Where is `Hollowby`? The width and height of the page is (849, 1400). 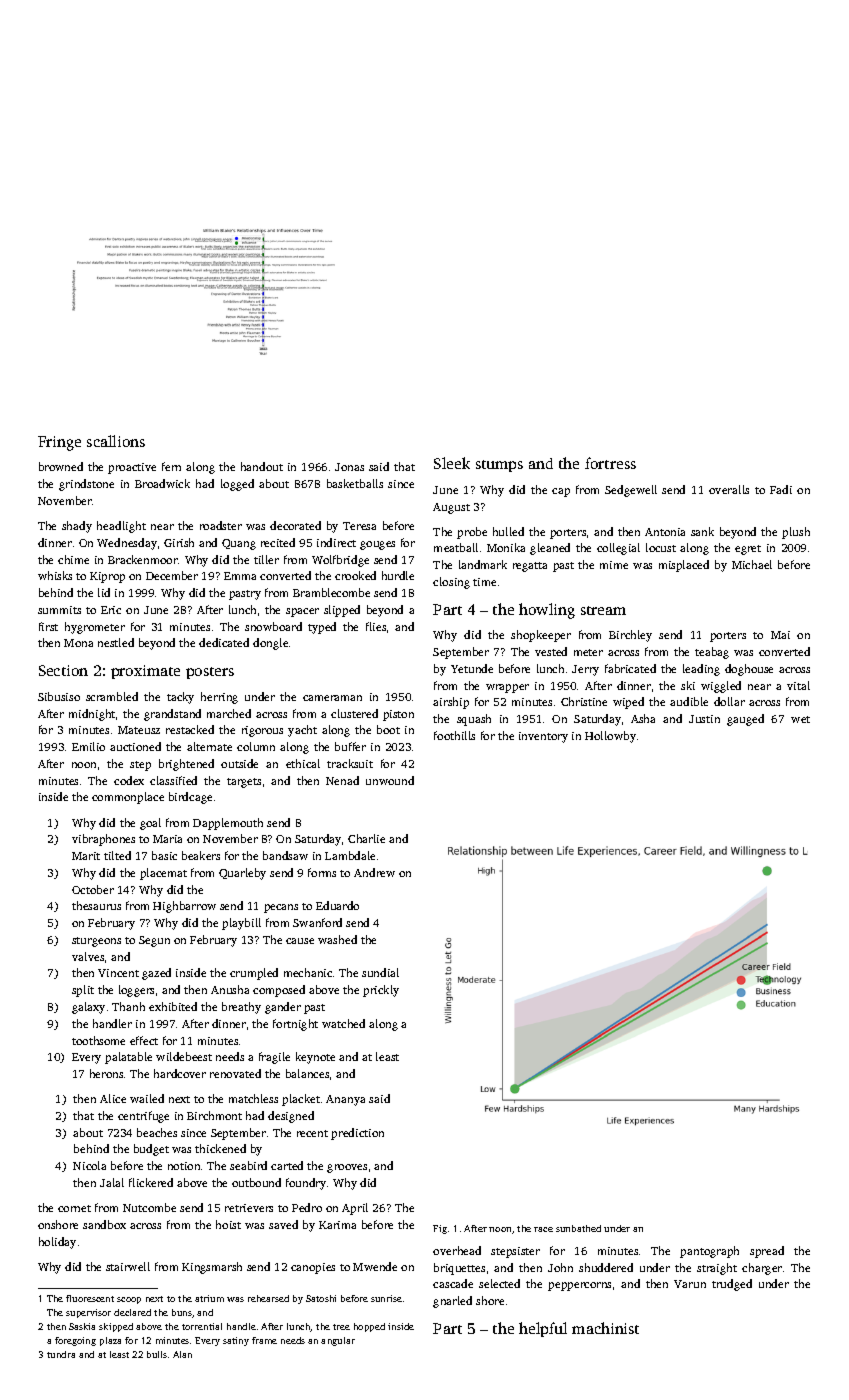
Hollowby is located at coordinates (610, 737).
